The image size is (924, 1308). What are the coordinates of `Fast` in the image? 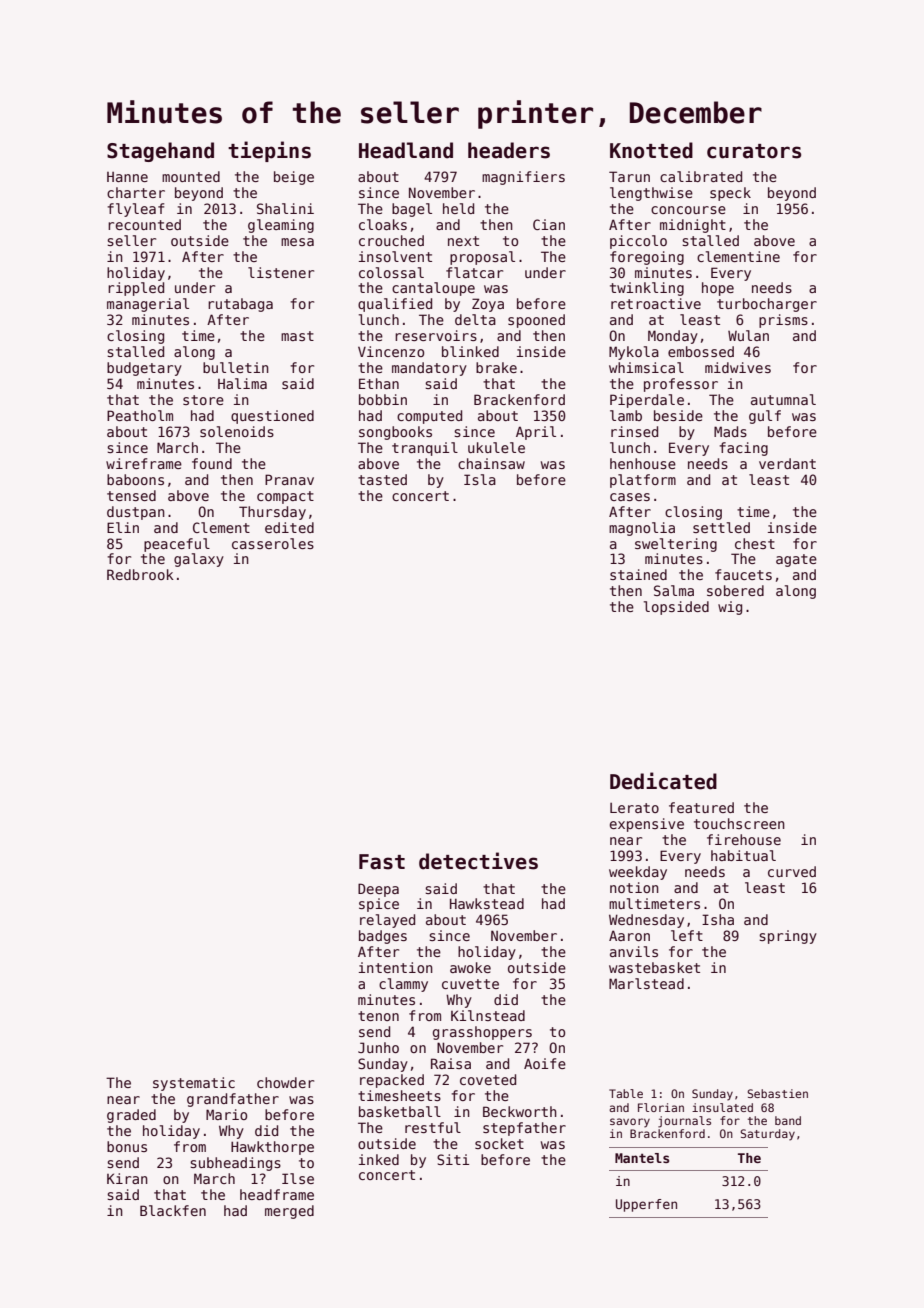 It's located at (382, 862).
